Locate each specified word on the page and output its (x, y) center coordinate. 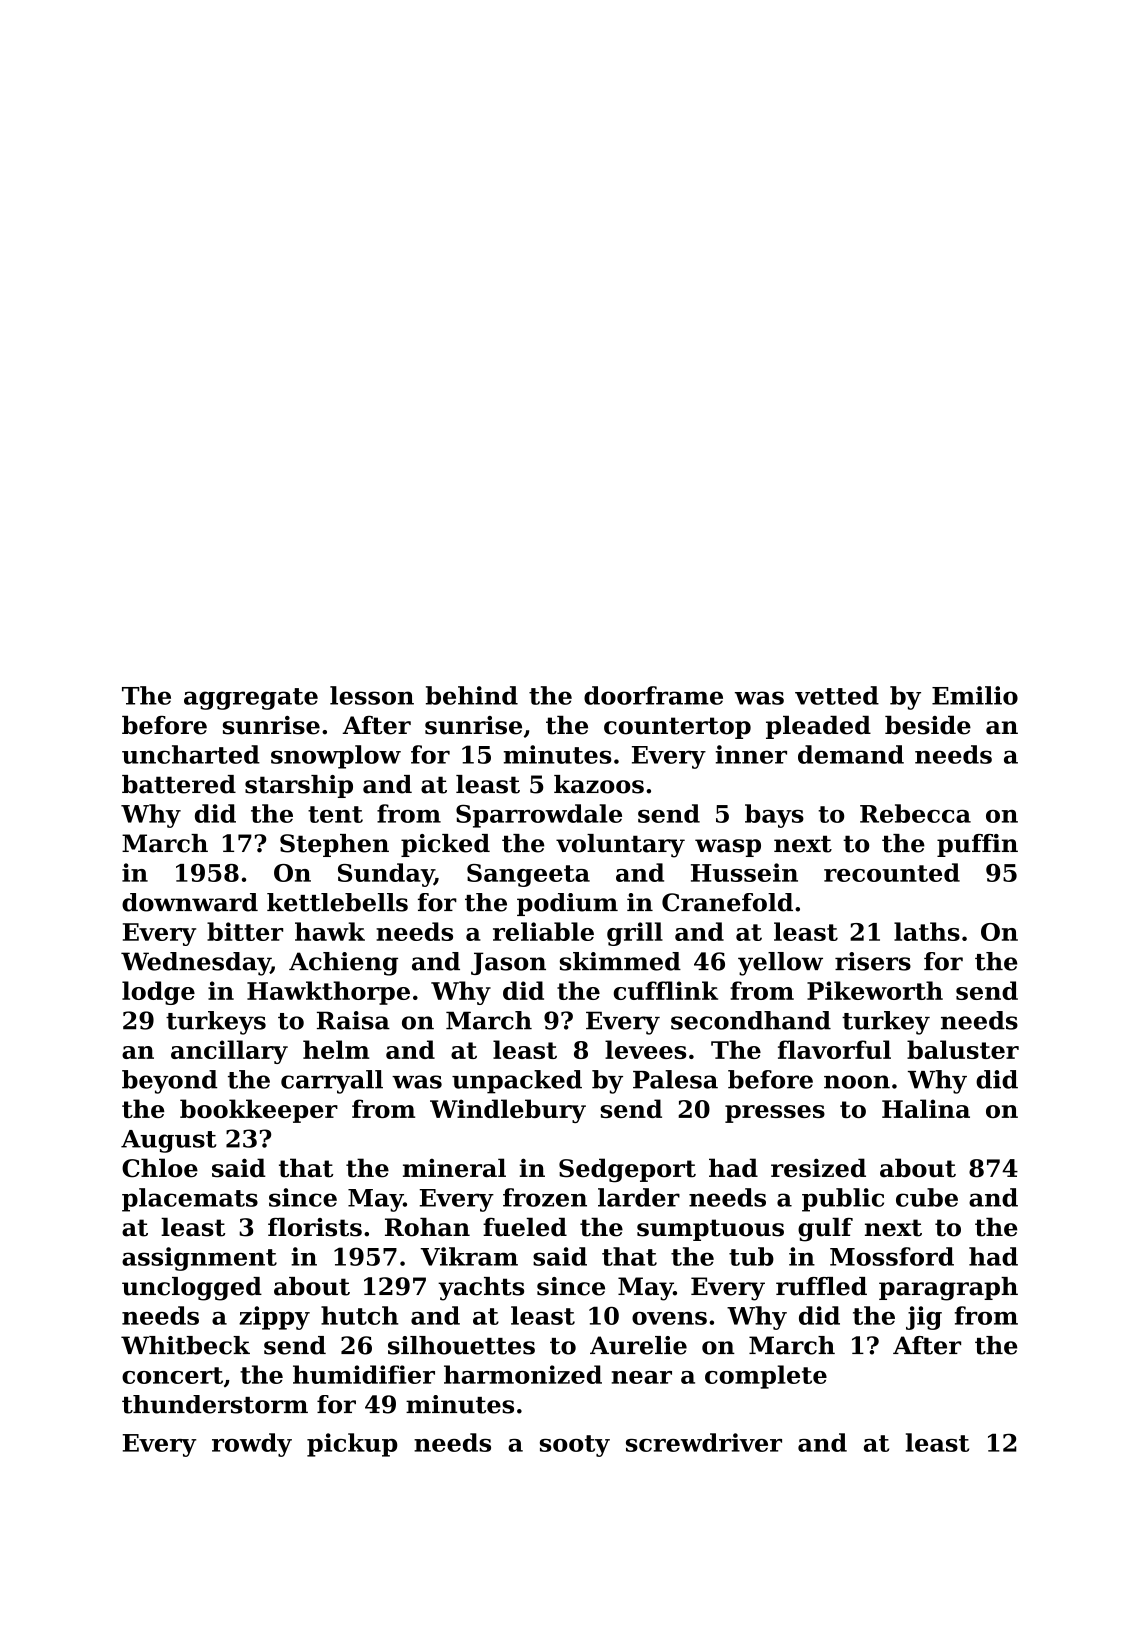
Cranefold (727, 902)
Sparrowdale (539, 816)
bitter (245, 931)
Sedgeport (627, 1170)
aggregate (251, 699)
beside (928, 725)
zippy (274, 1318)
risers (873, 961)
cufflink (665, 990)
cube (927, 1197)
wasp (728, 848)
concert (172, 1375)
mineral (454, 1168)
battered (179, 784)
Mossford (892, 1256)
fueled (525, 1227)
